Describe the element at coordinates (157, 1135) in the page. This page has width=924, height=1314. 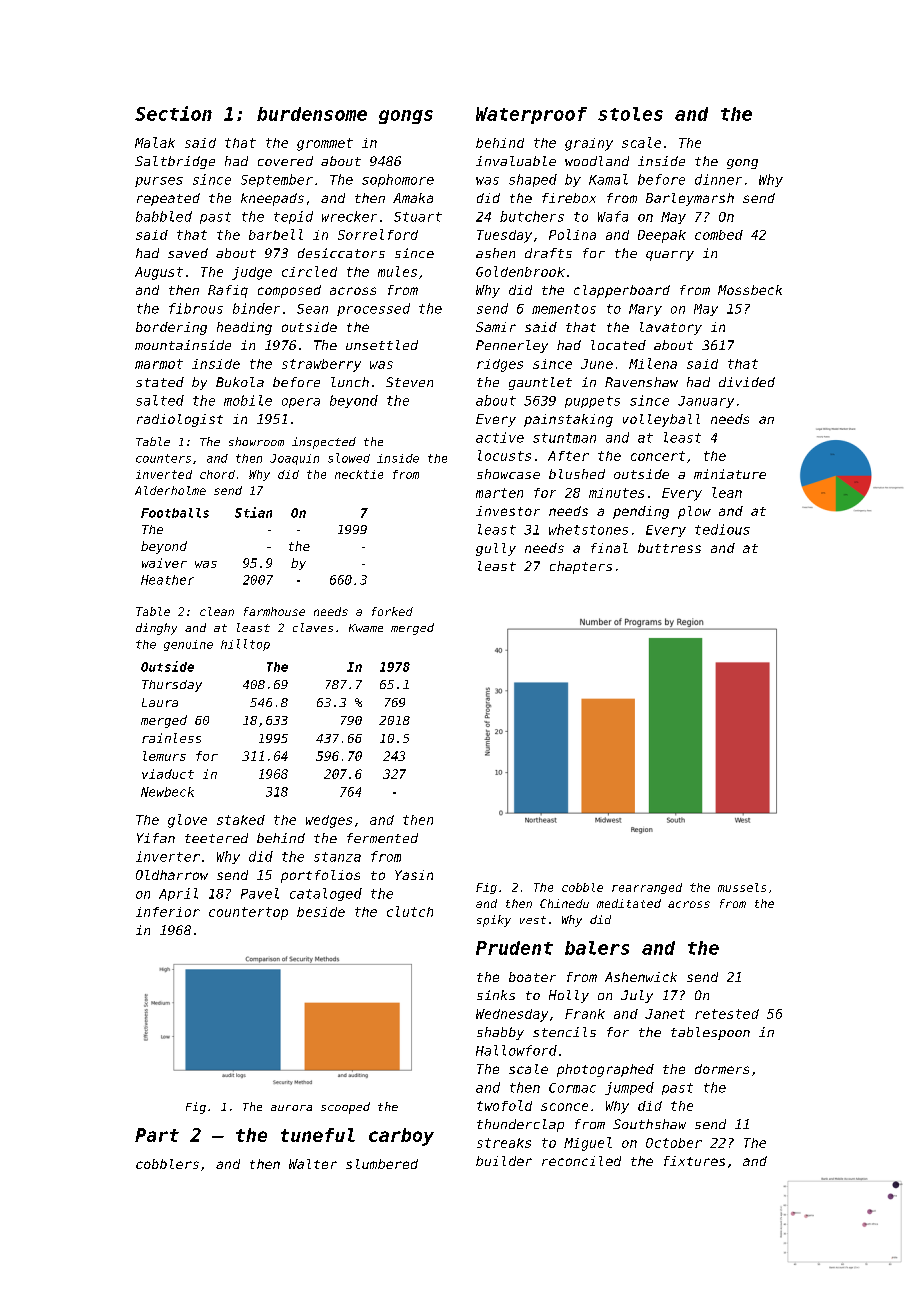
I see `Part` at that location.
